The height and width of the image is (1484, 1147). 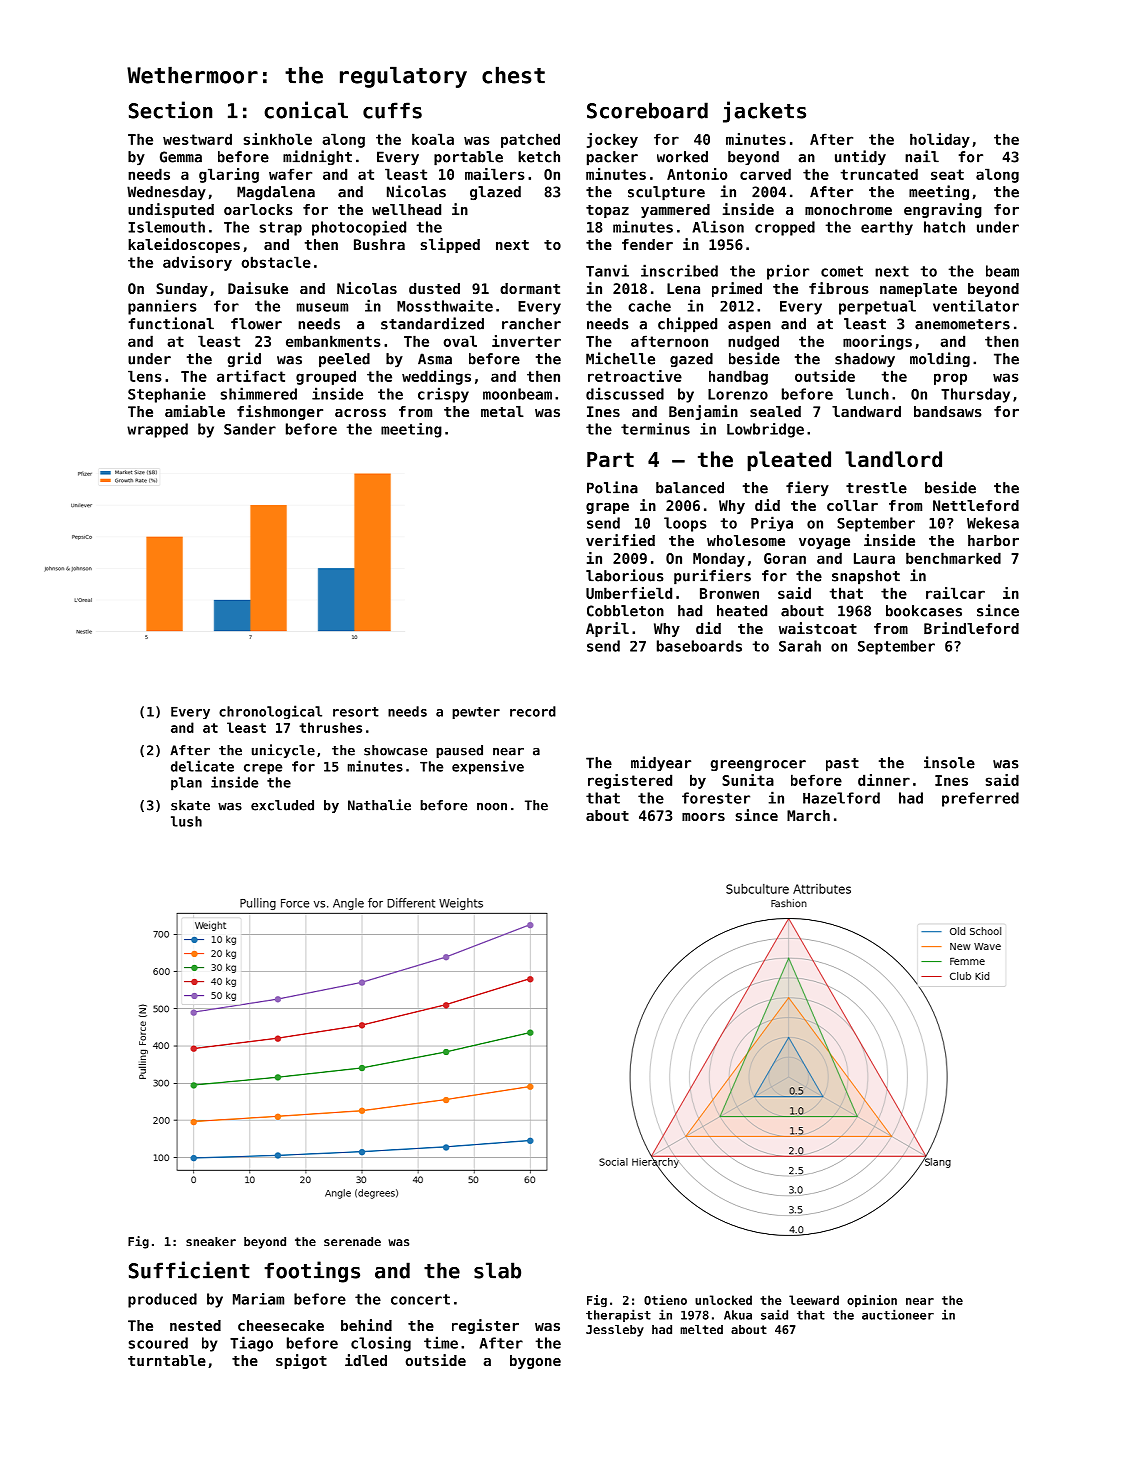 I want to click on bygone, so click(x=535, y=1362).
